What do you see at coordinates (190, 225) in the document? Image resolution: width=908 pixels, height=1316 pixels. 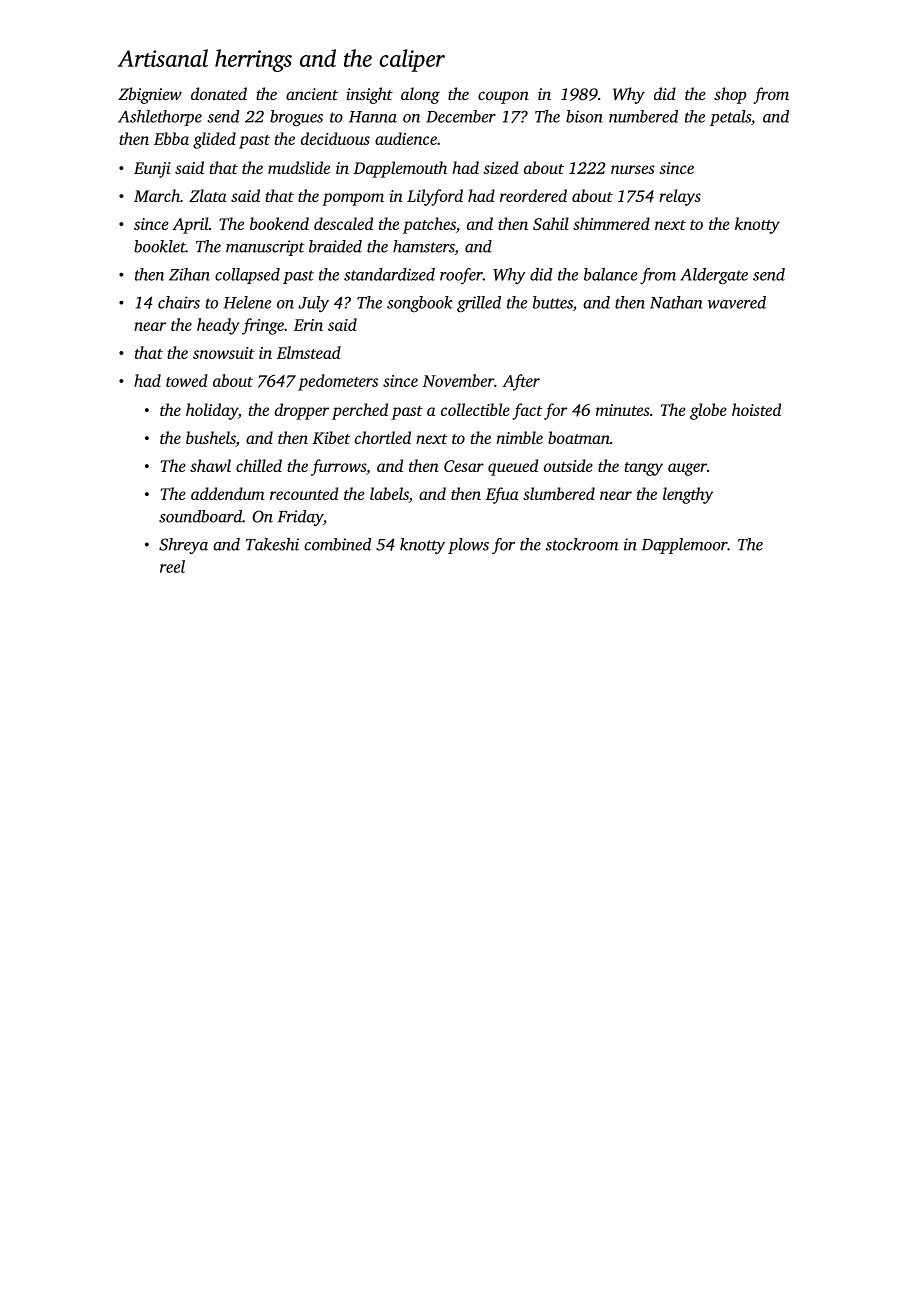 I see `April` at bounding box center [190, 225].
